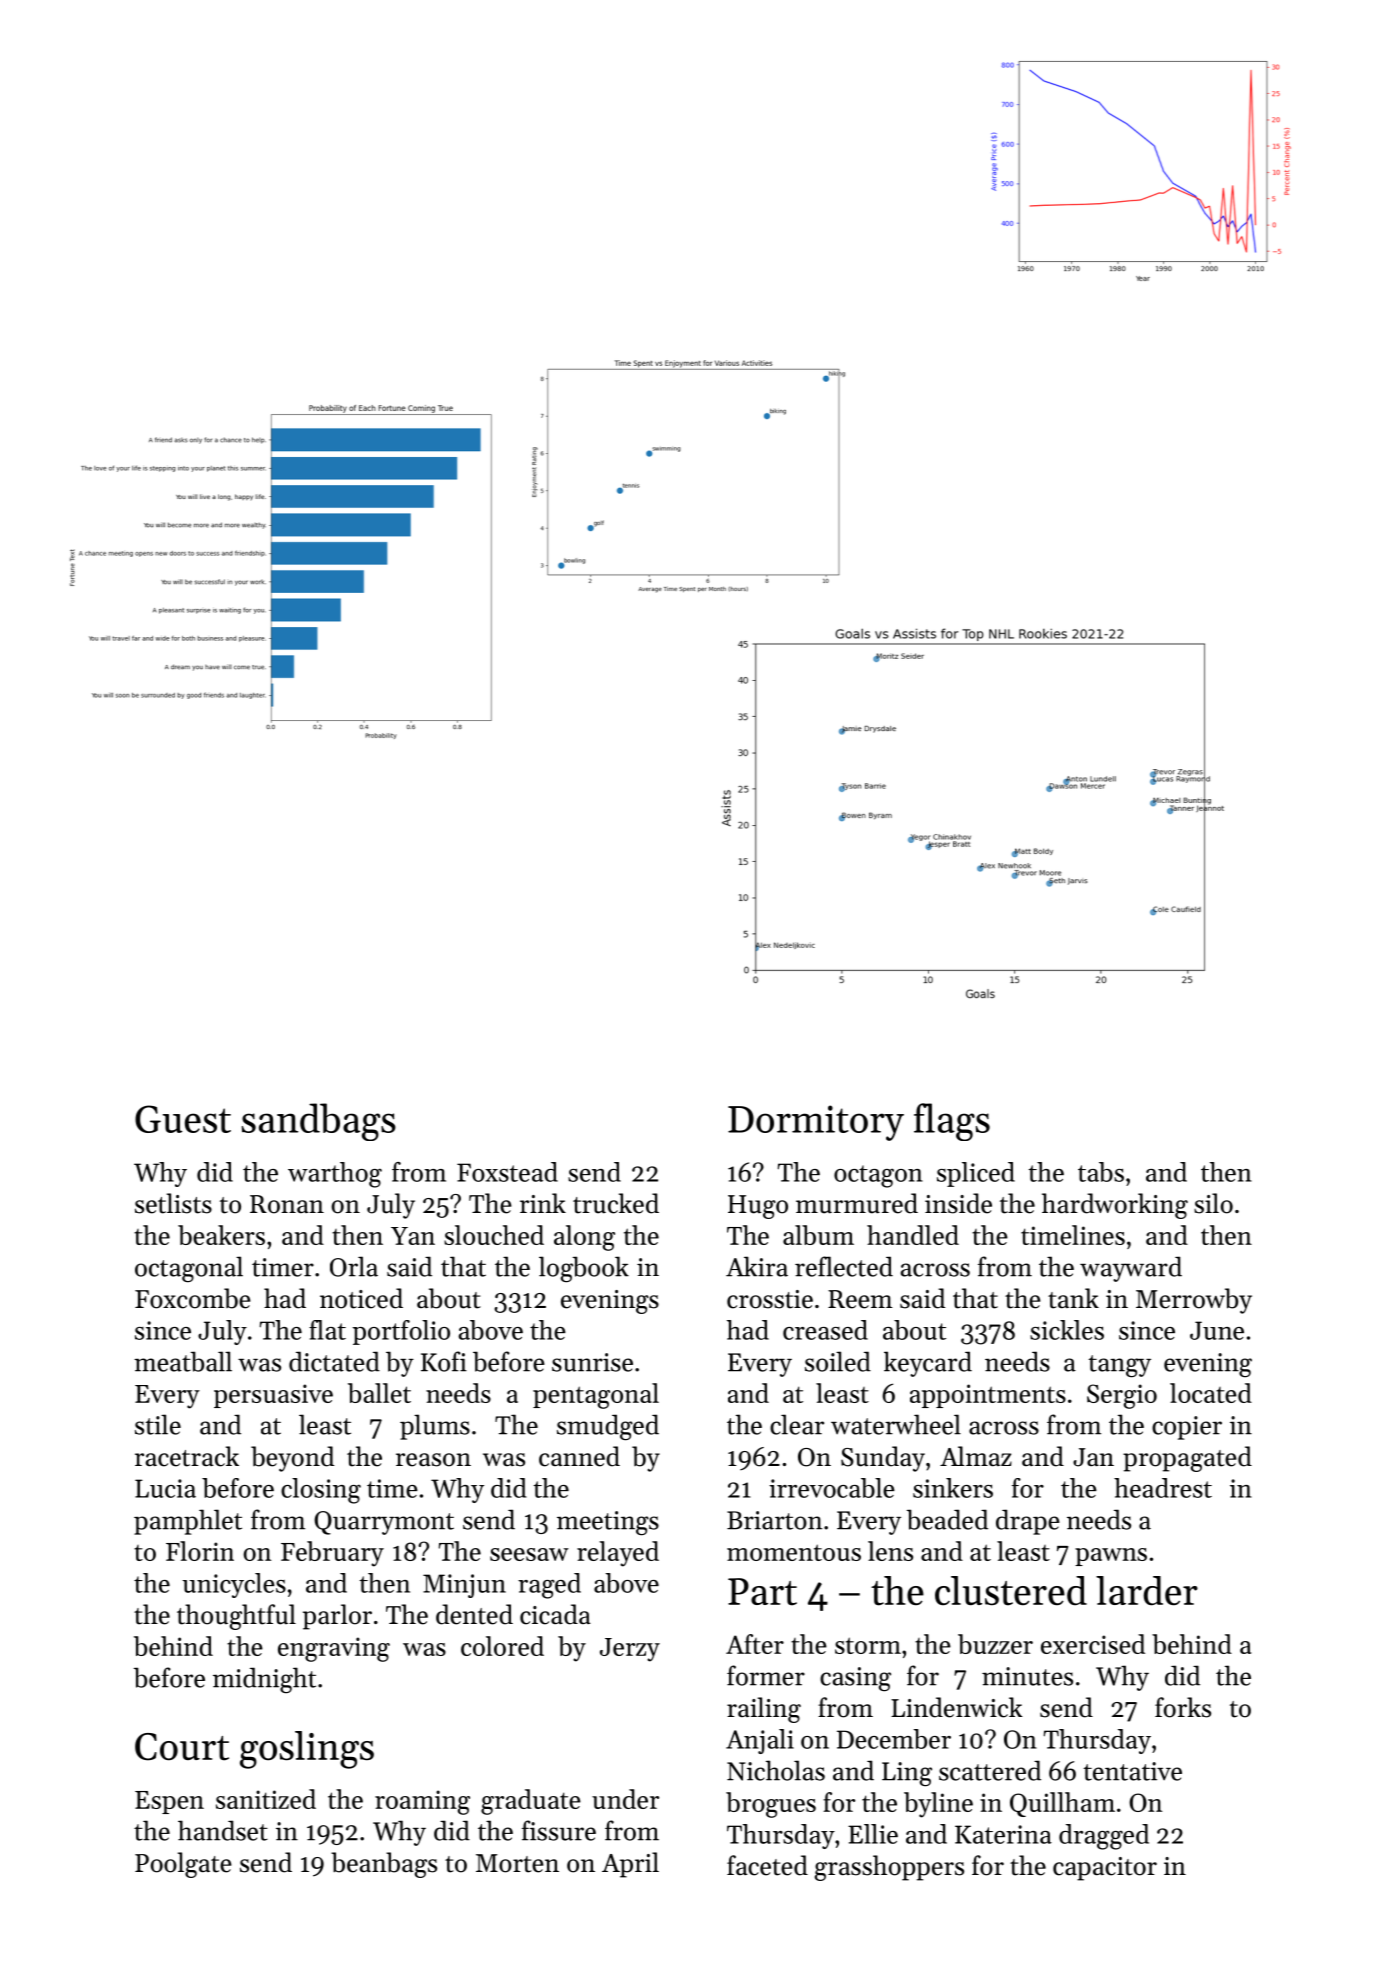 The height and width of the document is (1969, 1386). I want to click on midnight, so click(264, 1680).
